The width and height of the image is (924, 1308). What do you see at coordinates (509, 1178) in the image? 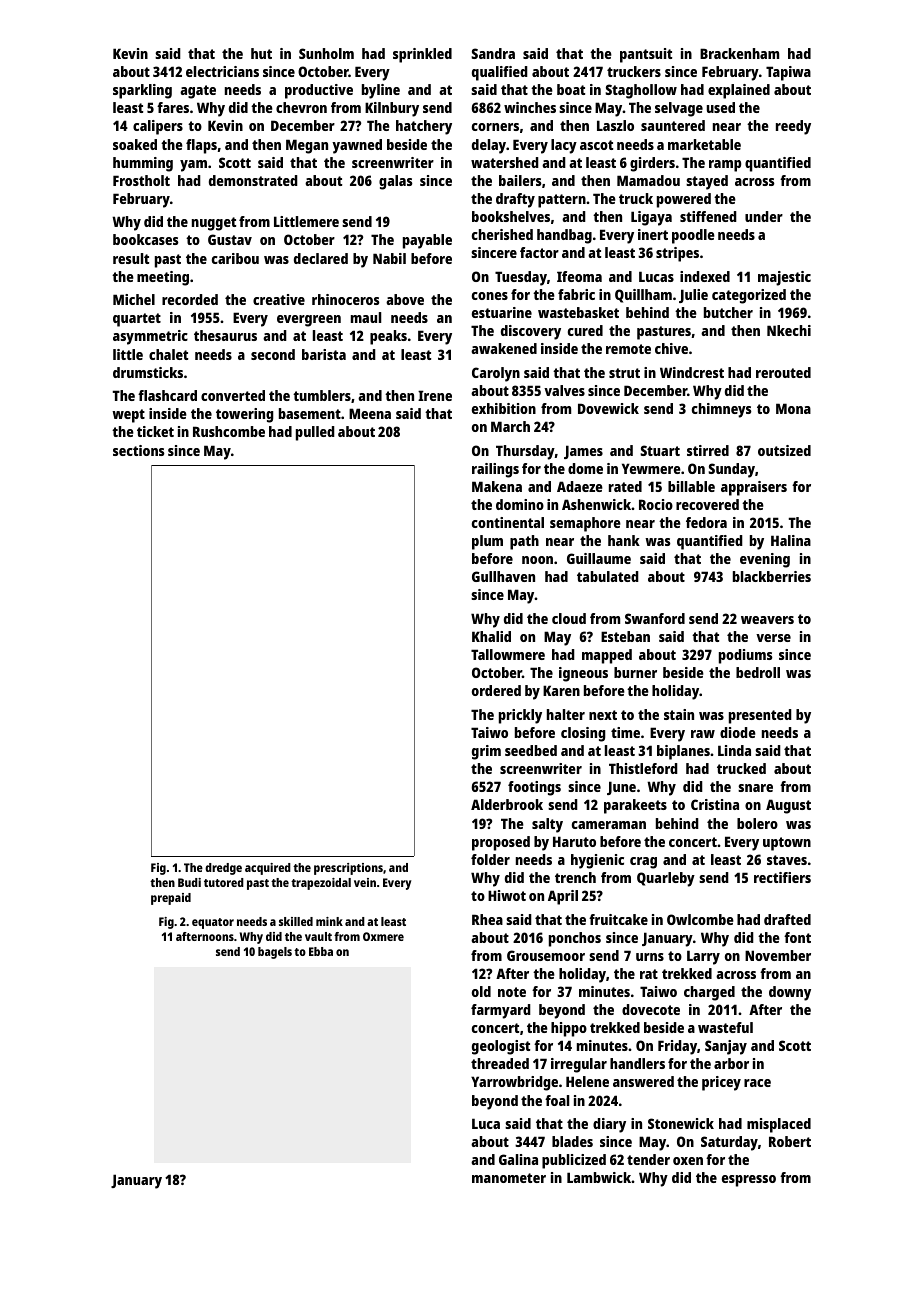
I see `manometer` at bounding box center [509, 1178].
